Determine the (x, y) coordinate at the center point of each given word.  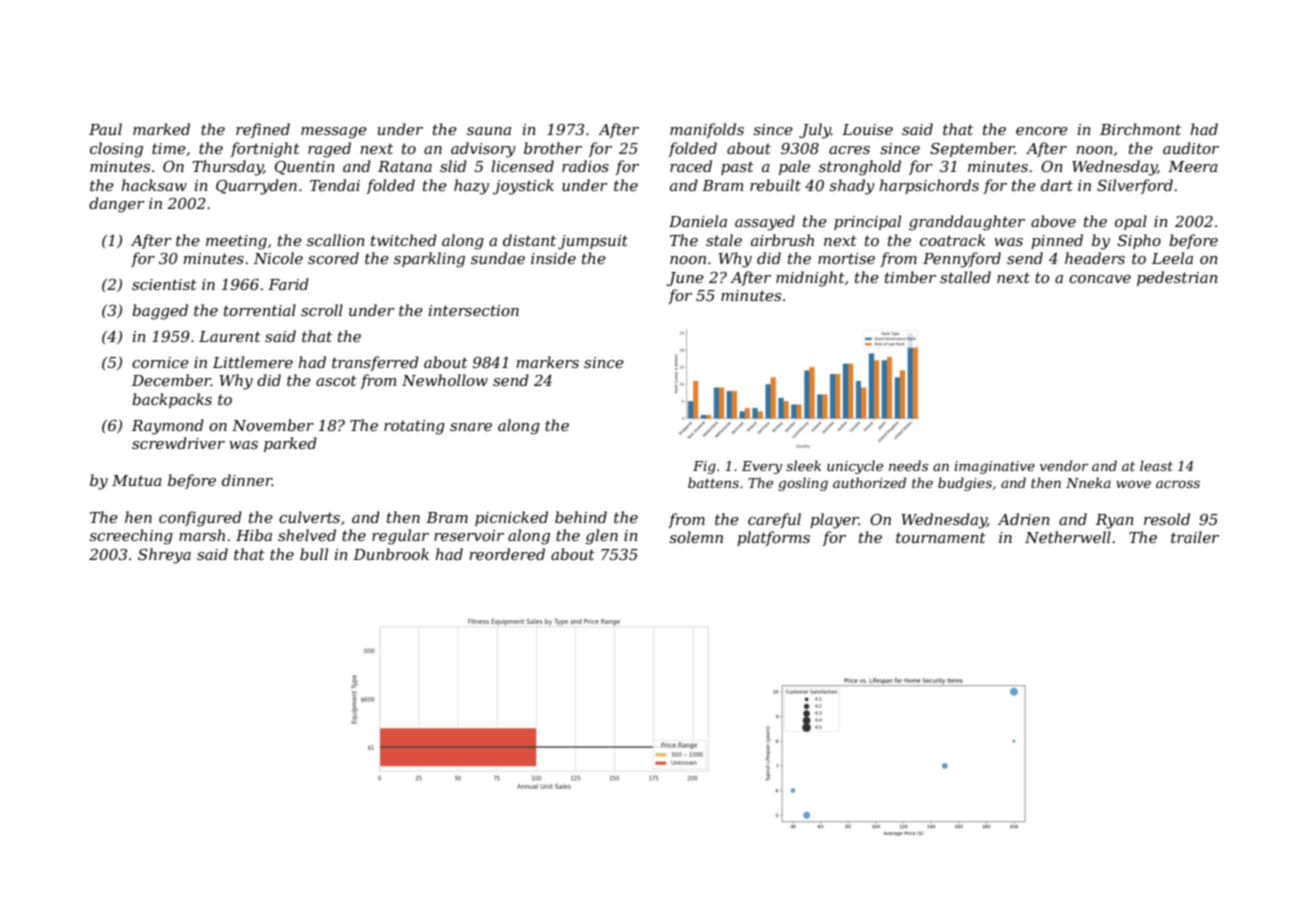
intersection (474, 310)
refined (263, 130)
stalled (965, 277)
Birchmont (1140, 129)
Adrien (1024, 519)
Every (762, 467)
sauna (489, 131)
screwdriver (178, 443)
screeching (131, 537)
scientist (164, 284)
